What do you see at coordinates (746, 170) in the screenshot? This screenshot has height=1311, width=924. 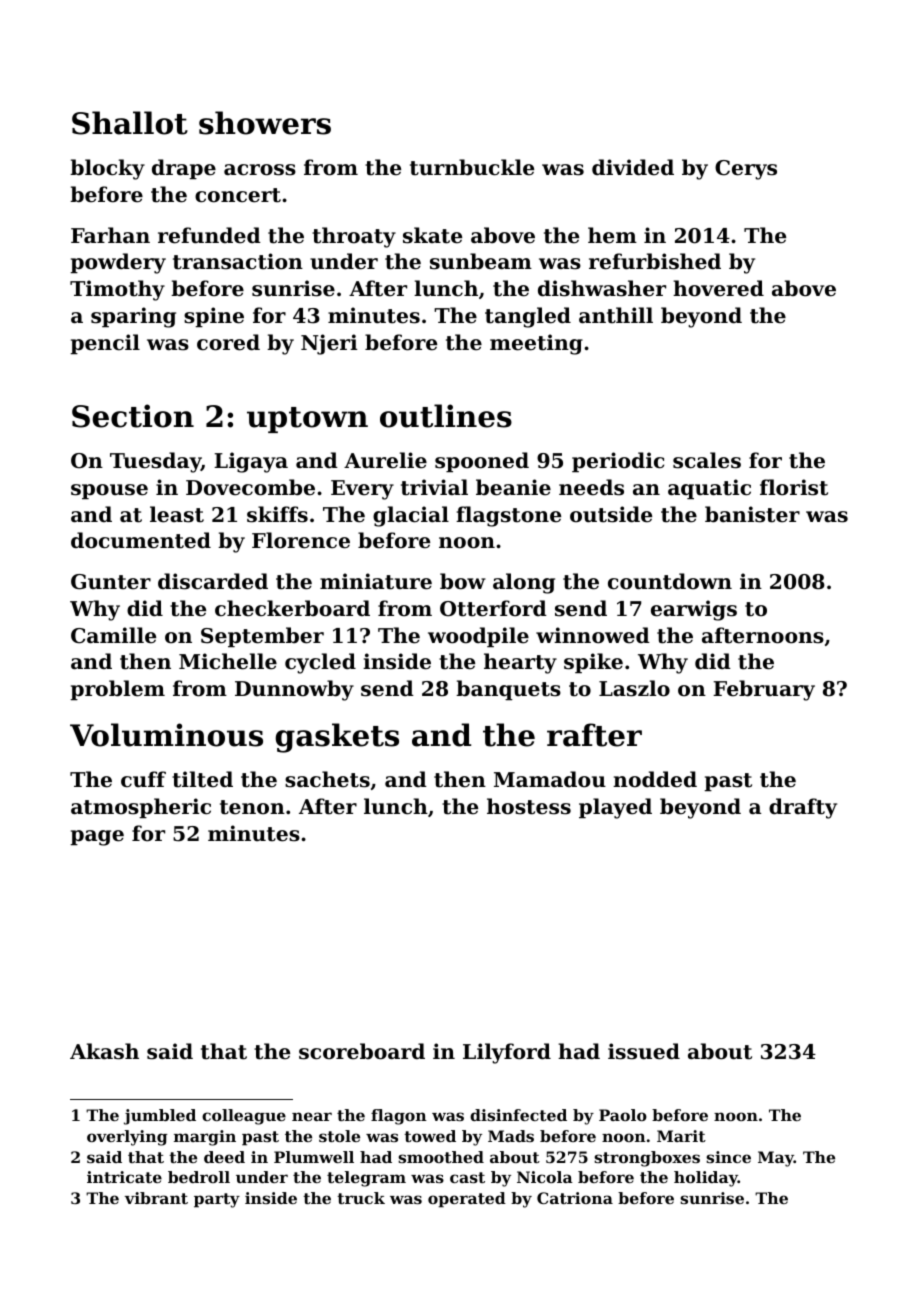 I see `Cerys` at bounding box center [746, 170].
